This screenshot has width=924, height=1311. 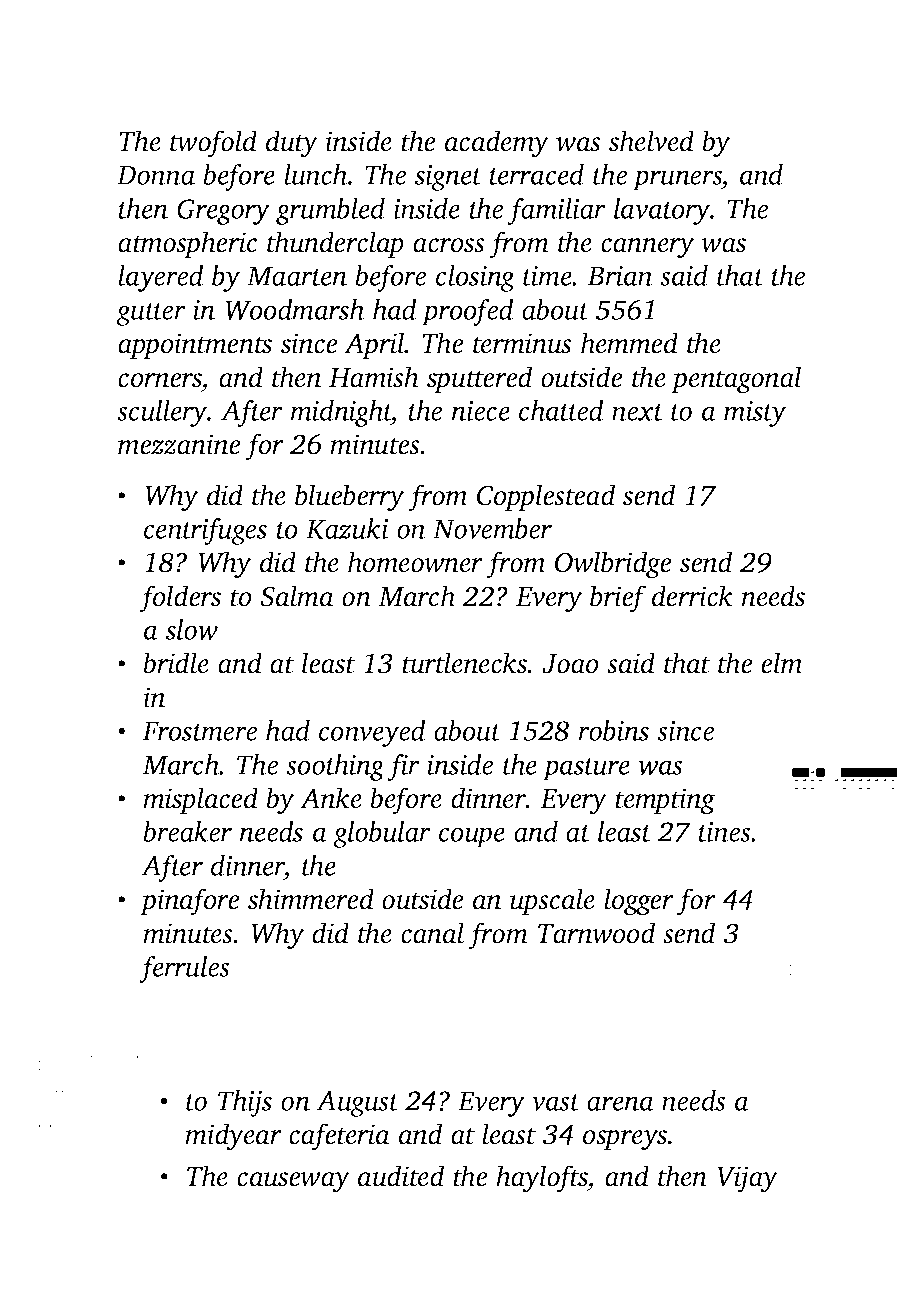 I want to click on pentagonal, so click(x=736, y=380).
